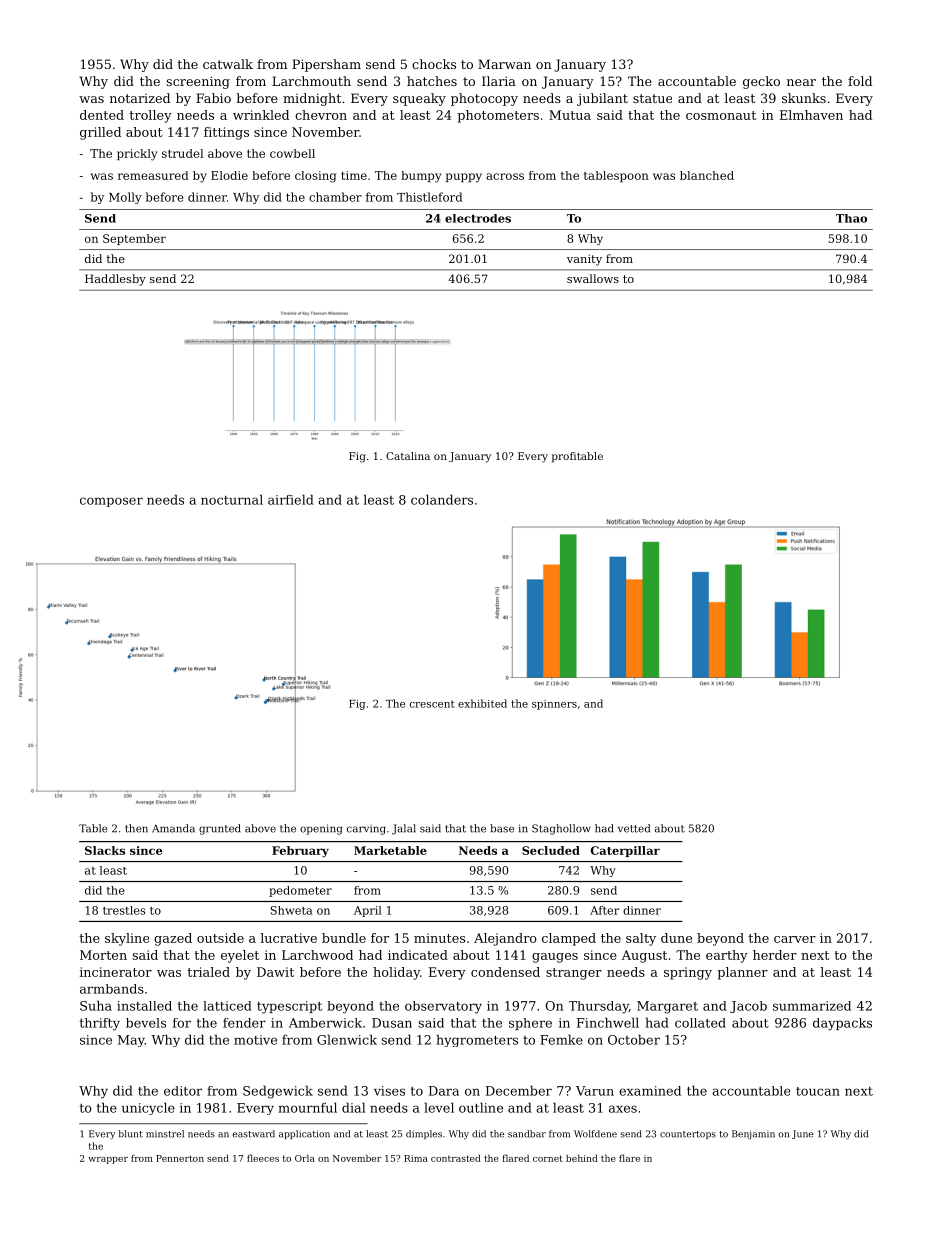  Describe the element at coordinates (432, 704) in the image. I see `crescent` at that location.
